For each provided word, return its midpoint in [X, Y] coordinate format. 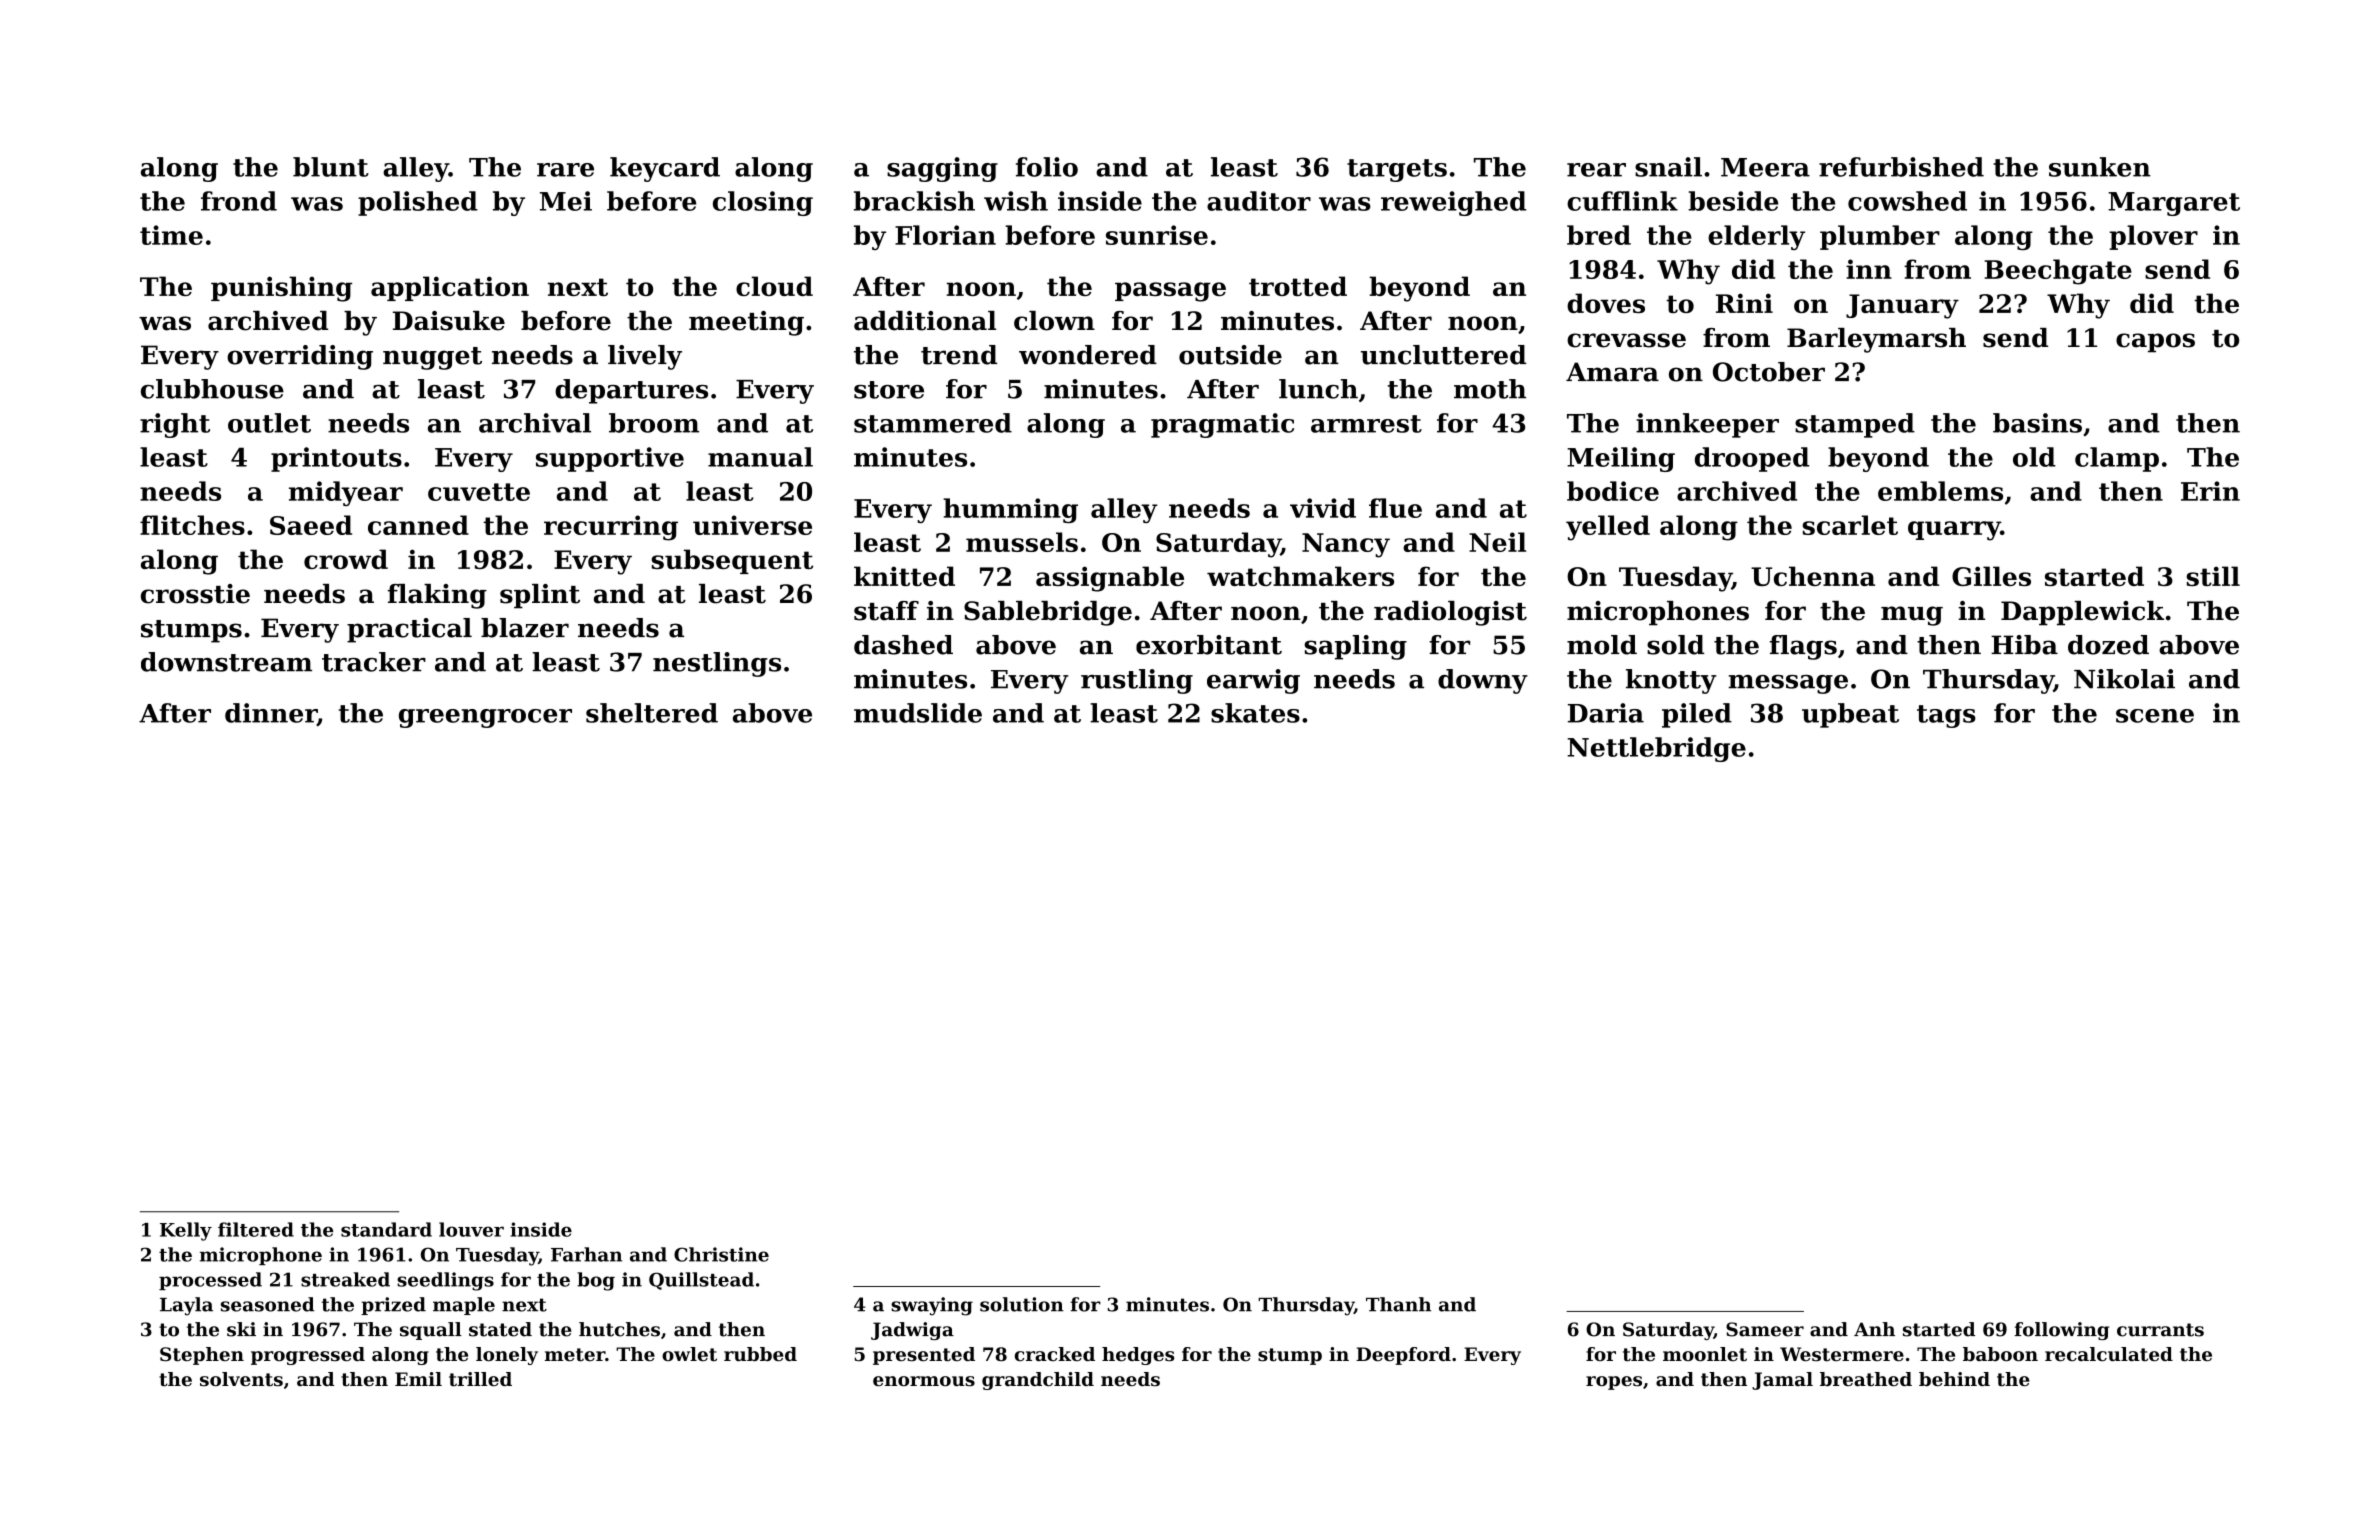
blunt [331, 167]
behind [1954, 1379]
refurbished [1901, 167]
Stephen [202, 1356]
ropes [1614, 1383]
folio [1047, 167]
